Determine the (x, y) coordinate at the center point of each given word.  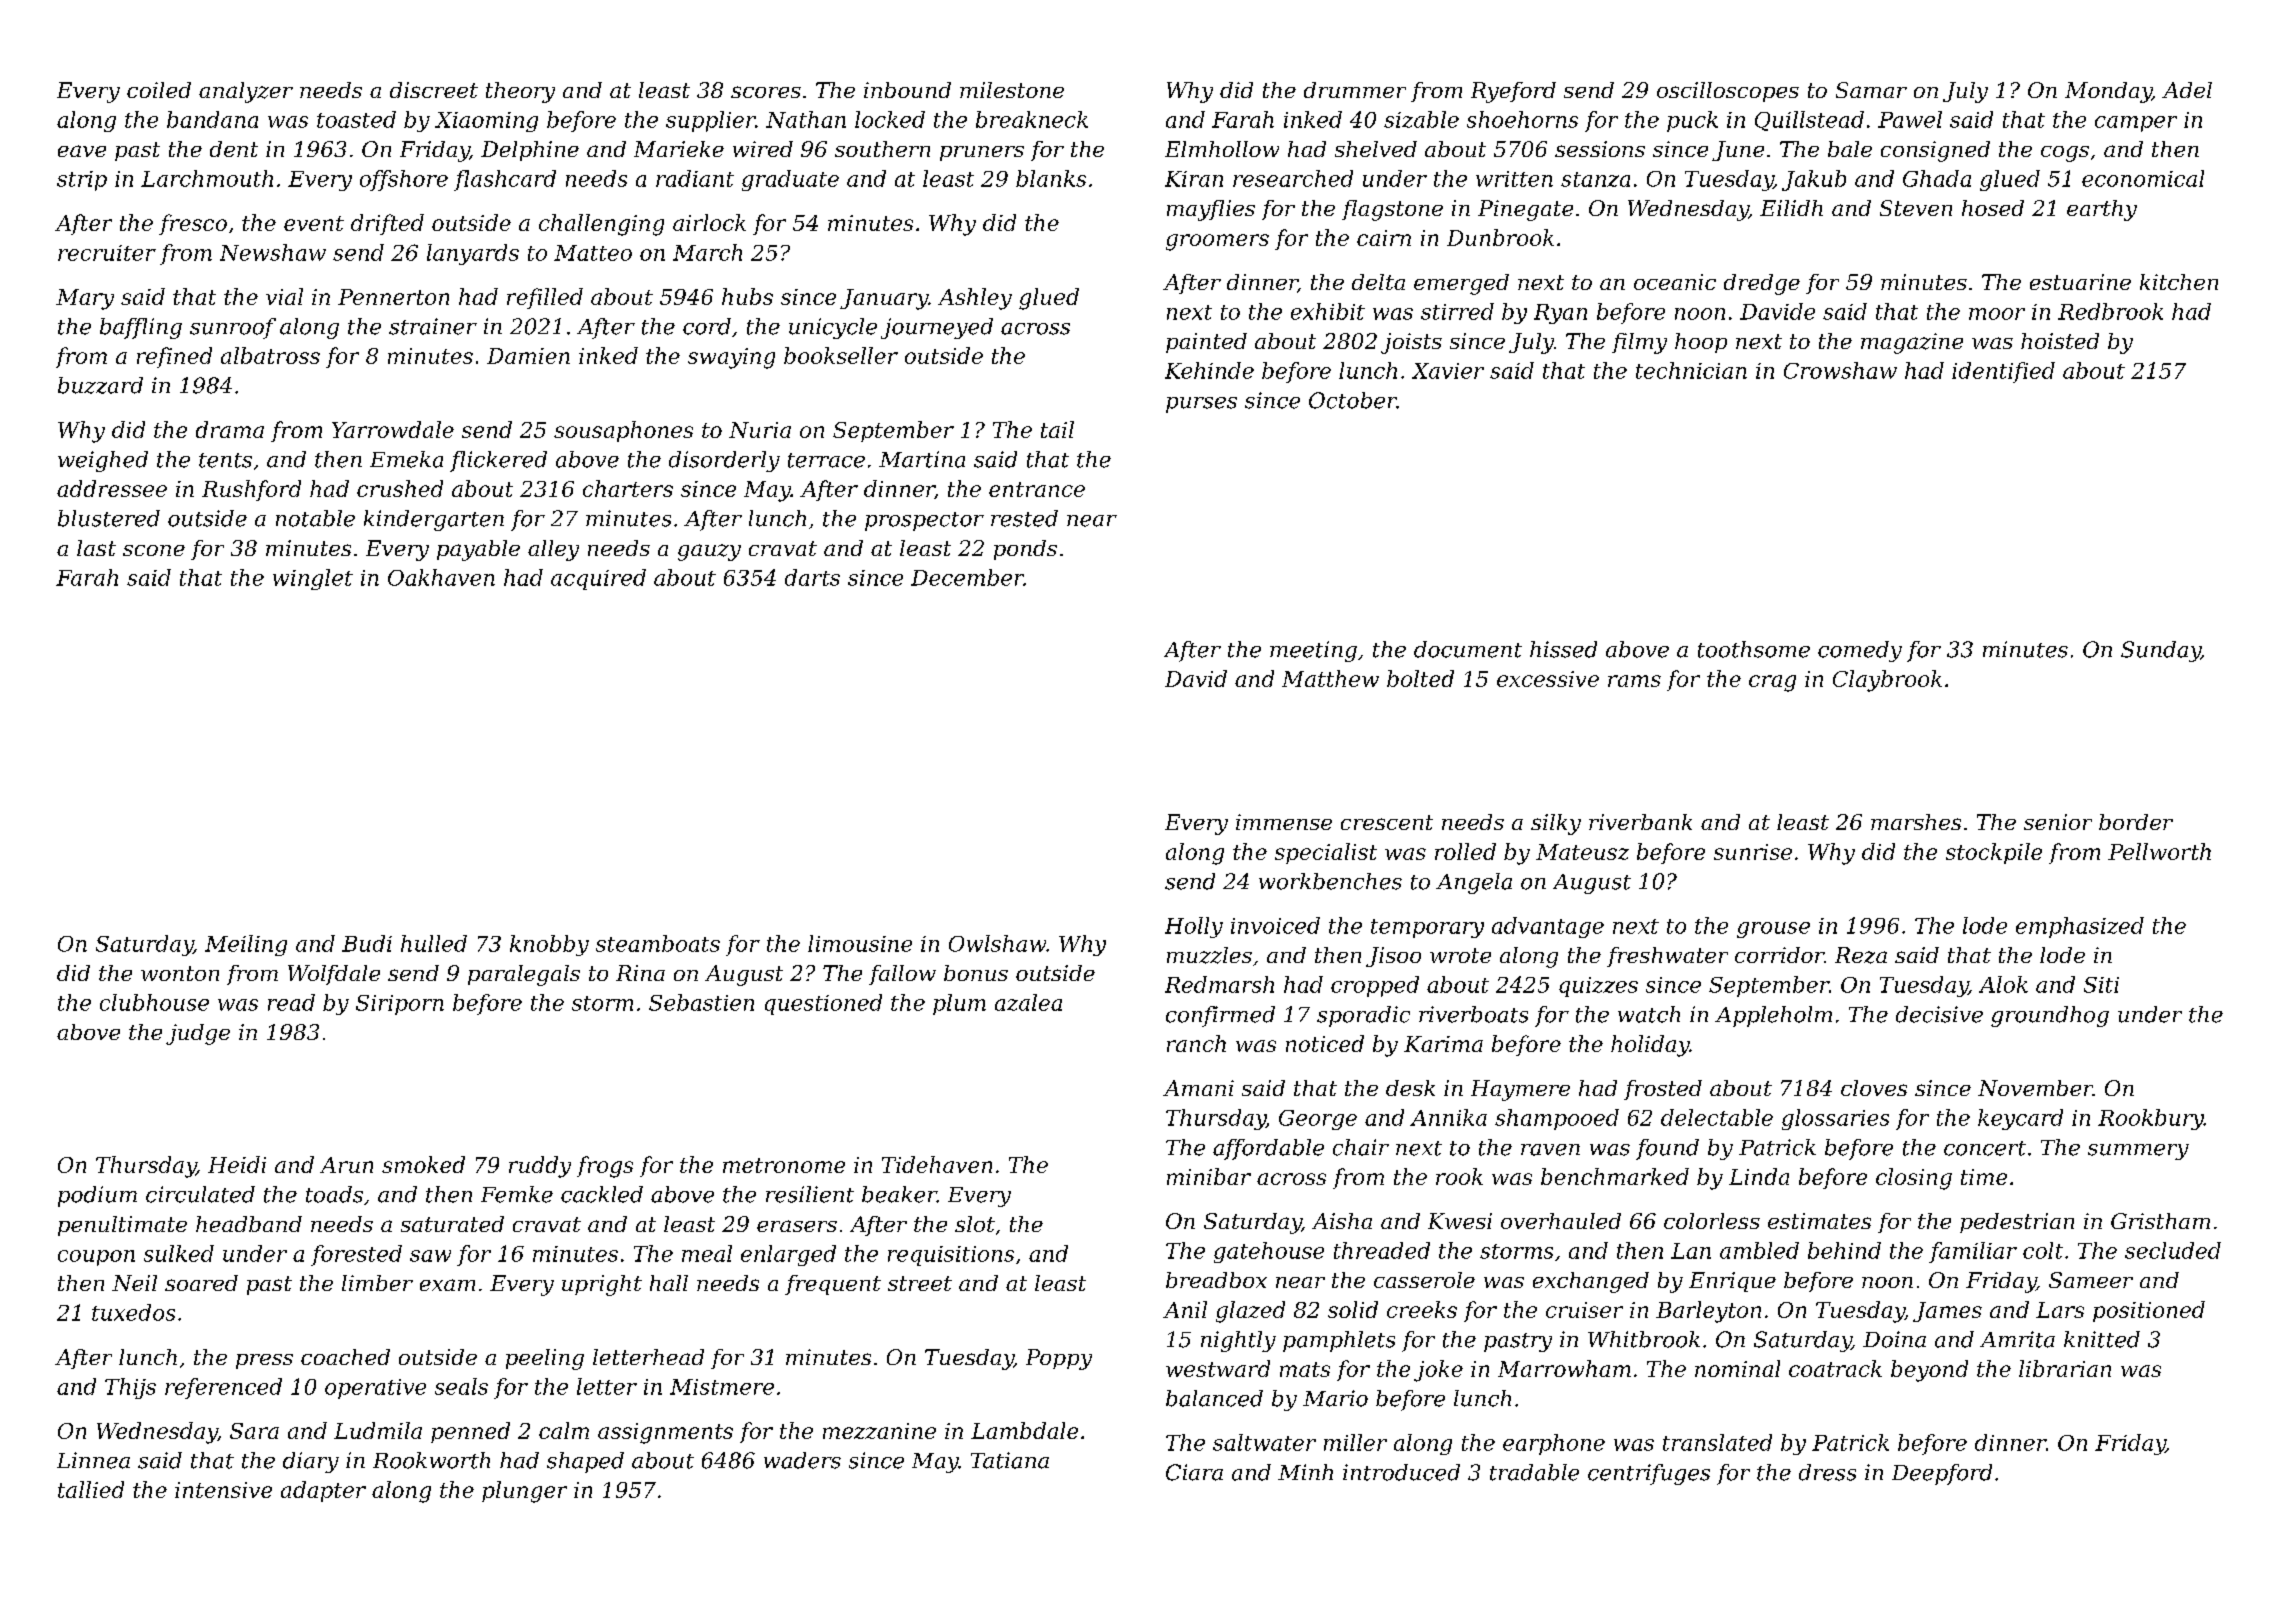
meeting (1313, 651)
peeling (545, 1359)
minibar (1209, 1176)
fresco (193, 224)
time (1984, 1177)
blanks (1051, 178)
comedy (1860, 651)
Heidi (237, 1164)
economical (2143, 178)
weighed (103, 461)
